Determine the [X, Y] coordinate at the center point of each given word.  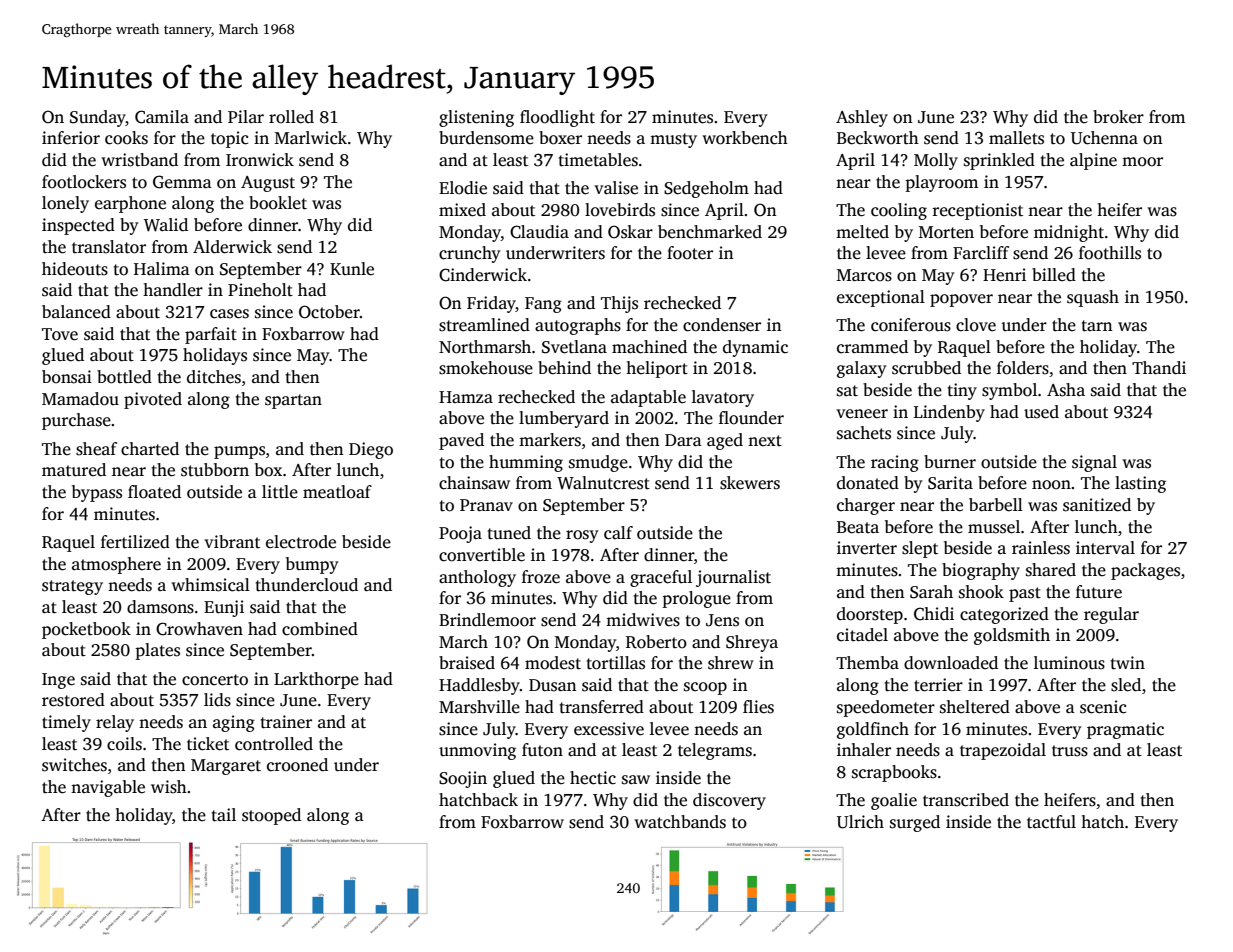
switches [74, 765]
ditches [214, 377]
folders [1023, 368]
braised [467, 663]
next [765, 441]
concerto [215, 680]
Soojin [463, 779]
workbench [745, 138]
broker [1118, 117]
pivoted [153, 400]
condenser [722, 325]
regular [1111, 615]
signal [1094, 463]
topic [229, 139]
